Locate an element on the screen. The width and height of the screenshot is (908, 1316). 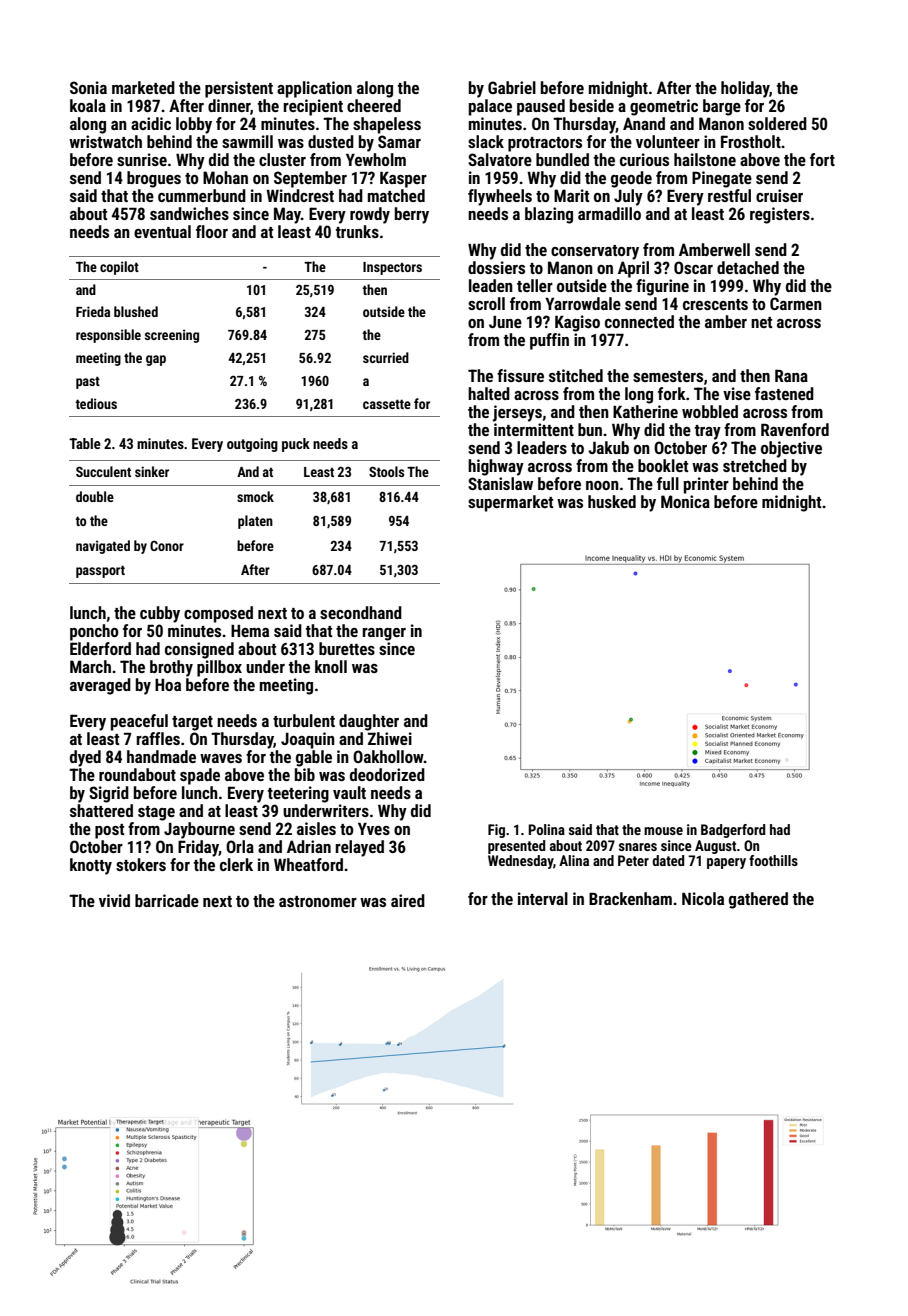
Elderford is located at coordinates (100, 648).
